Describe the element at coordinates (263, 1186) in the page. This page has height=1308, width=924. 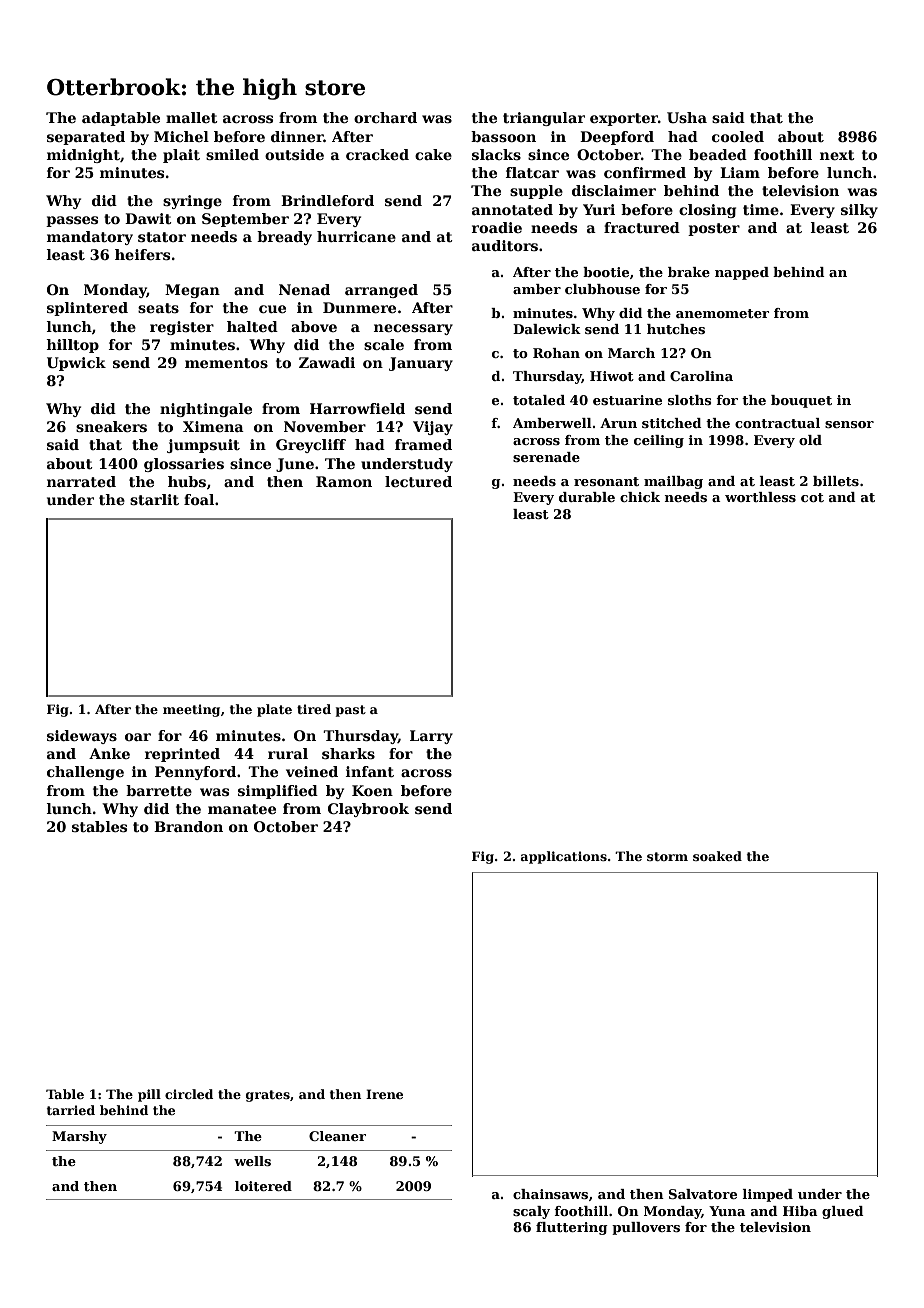
I see `loitered` at that location.
